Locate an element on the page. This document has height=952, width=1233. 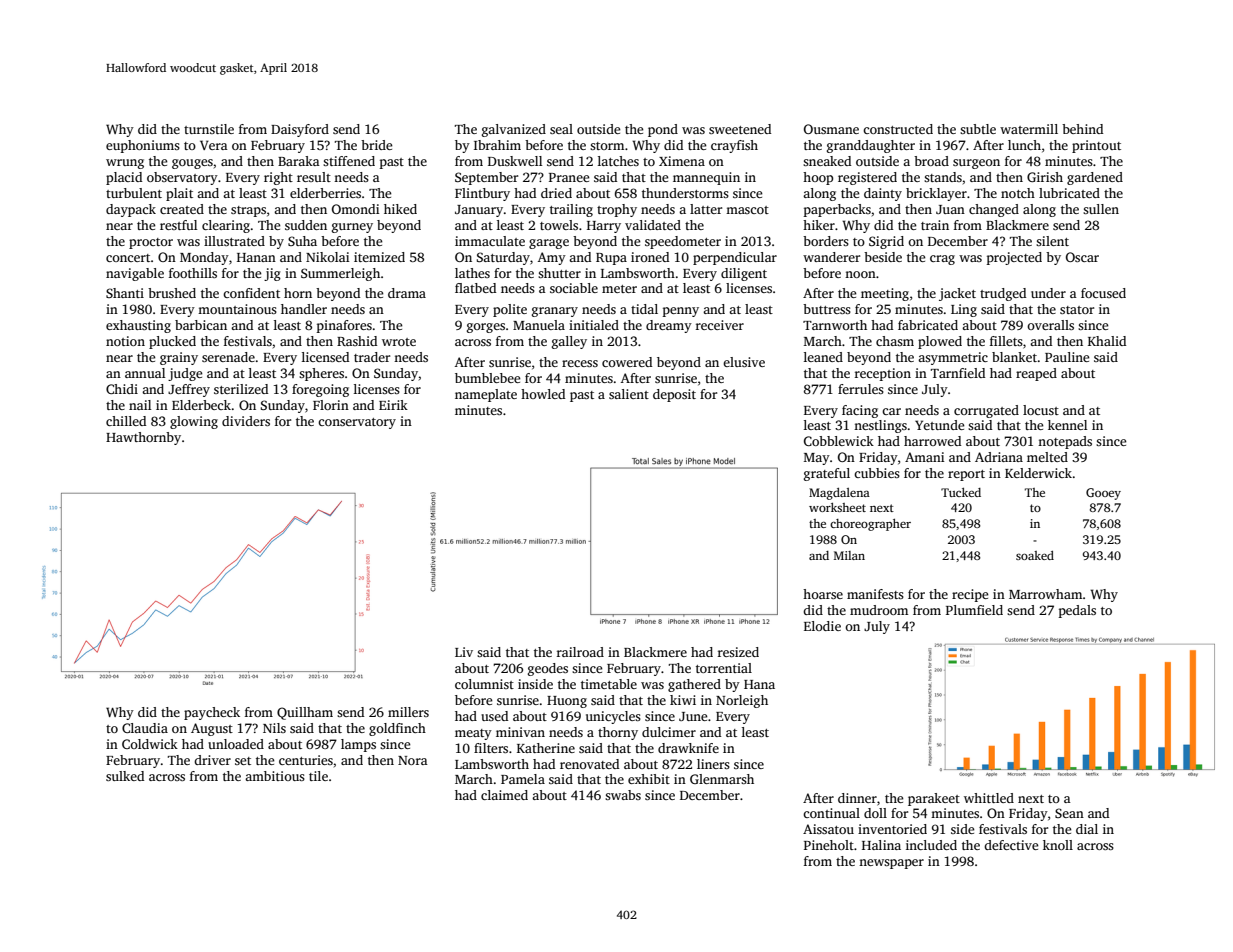
columnist is located at coordinates (484, 684).
